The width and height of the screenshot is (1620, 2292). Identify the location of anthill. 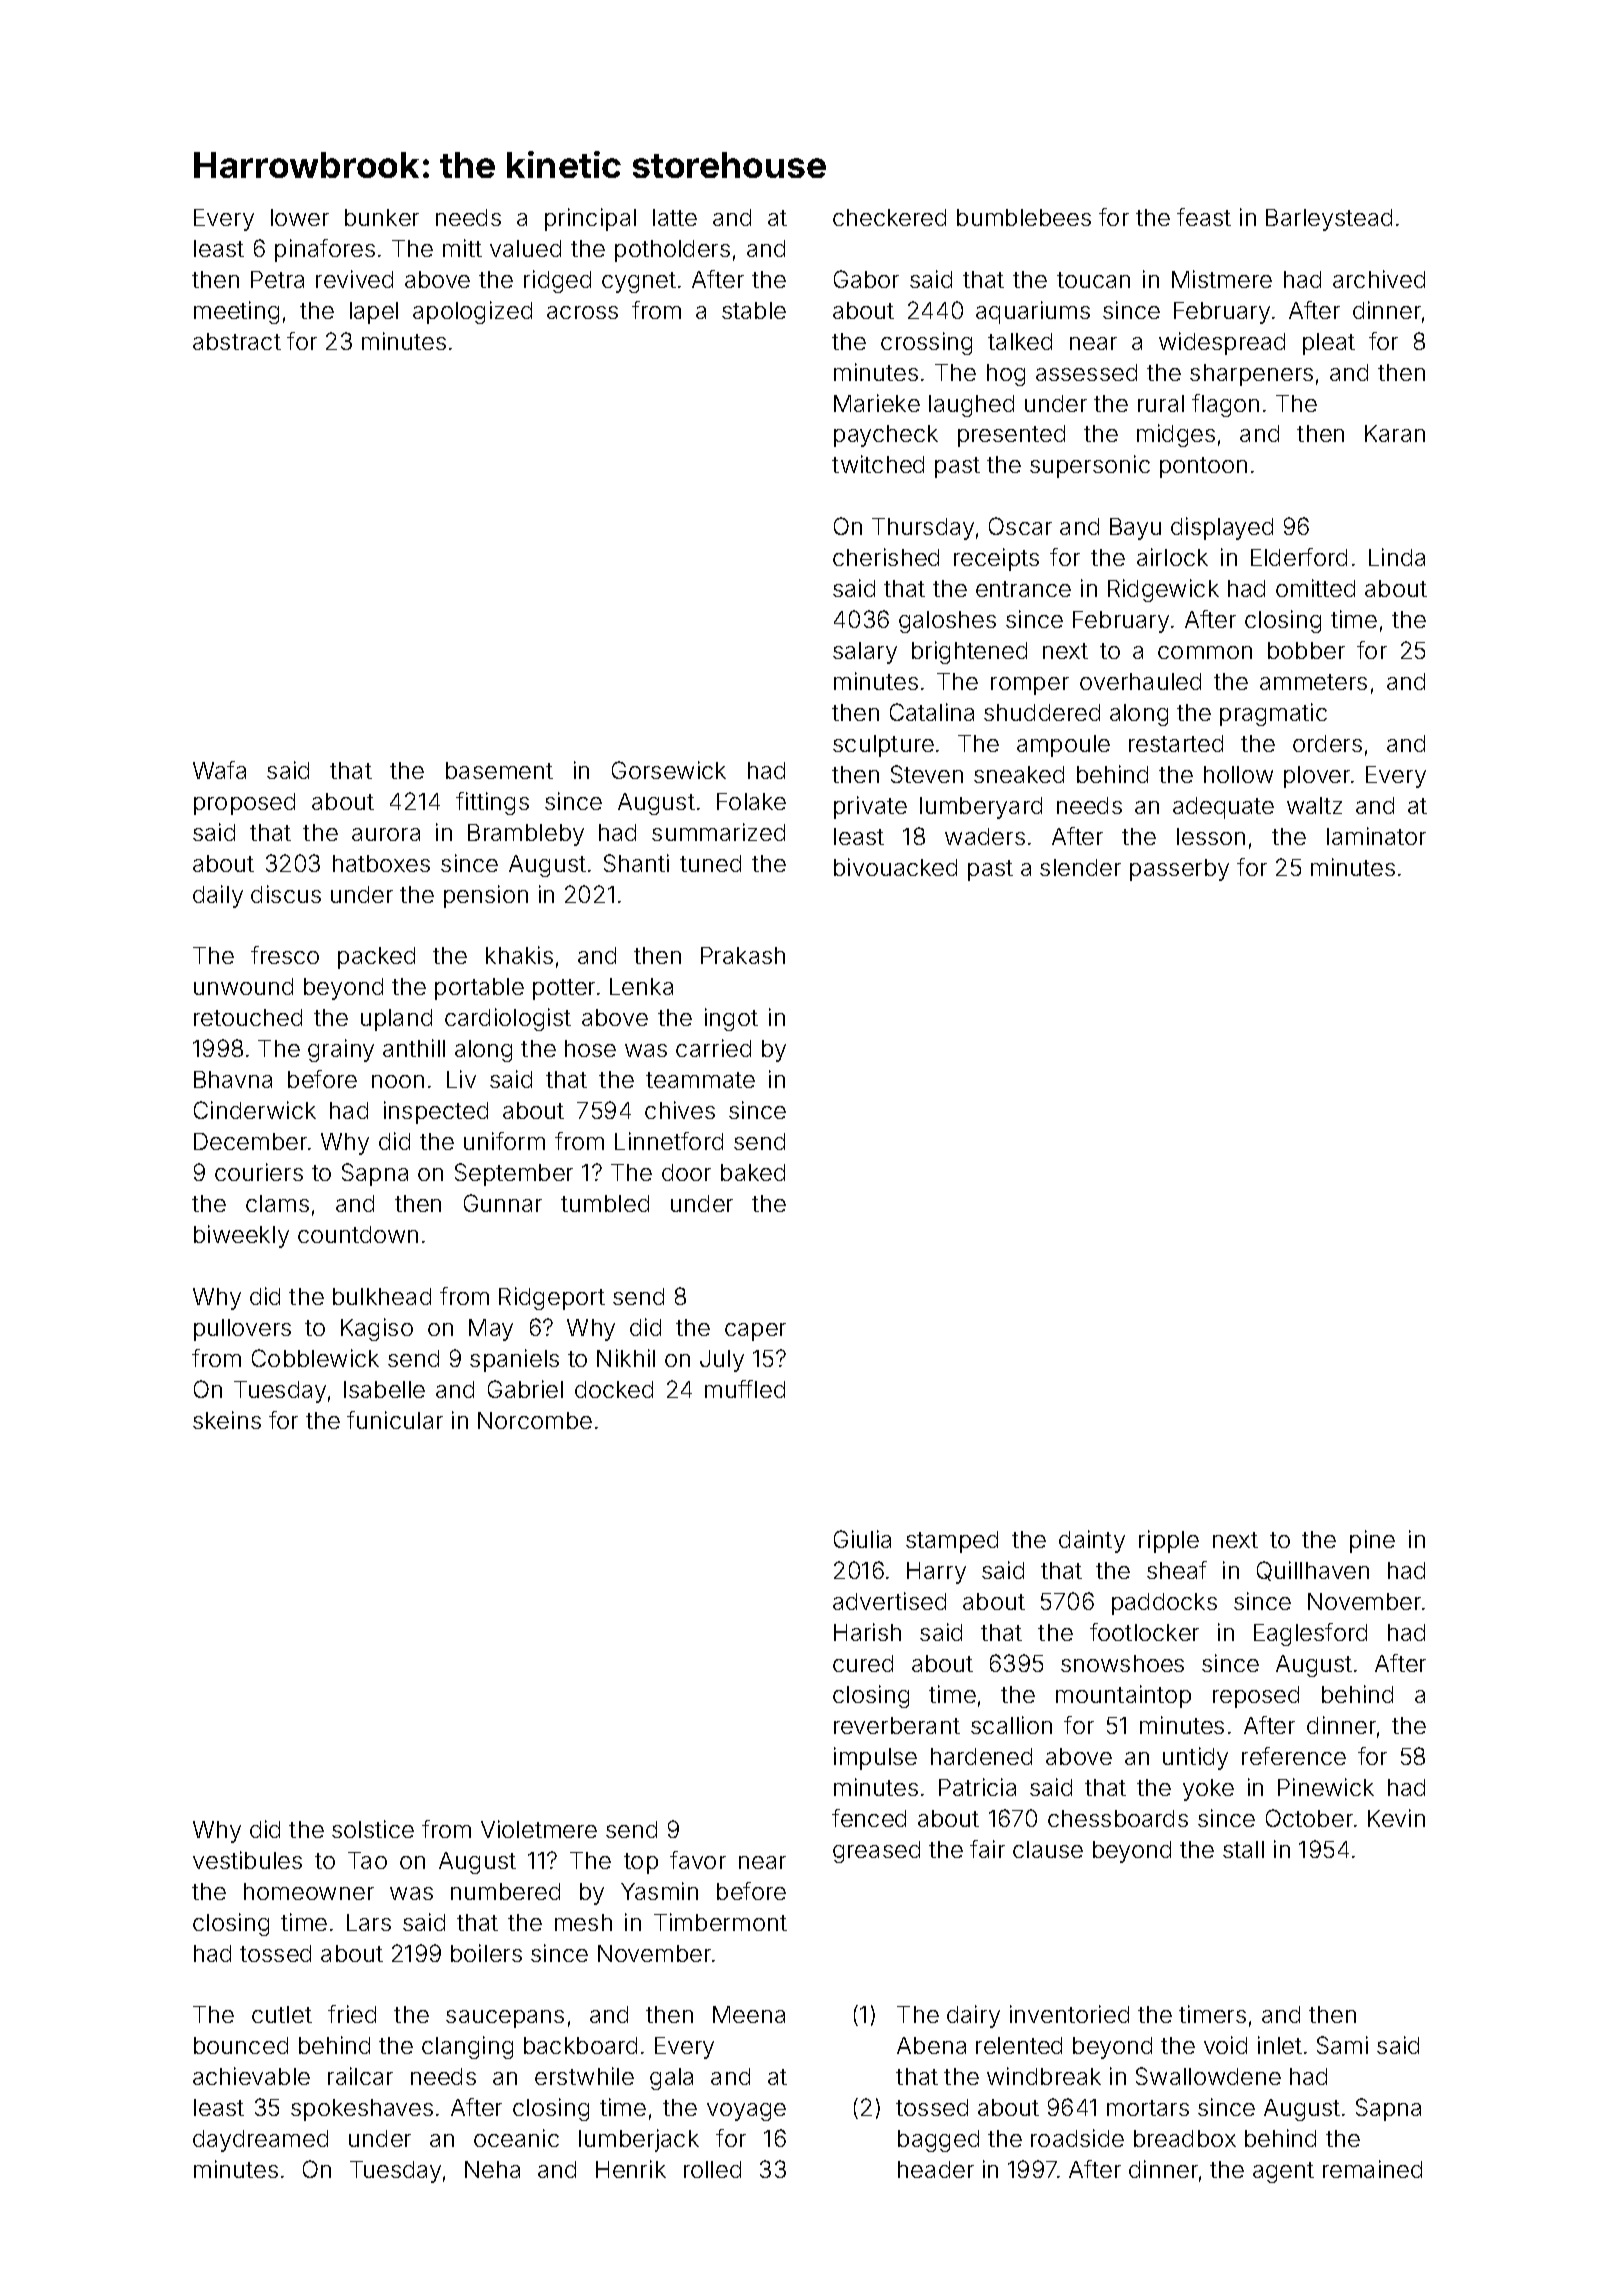
(414, 1048).
